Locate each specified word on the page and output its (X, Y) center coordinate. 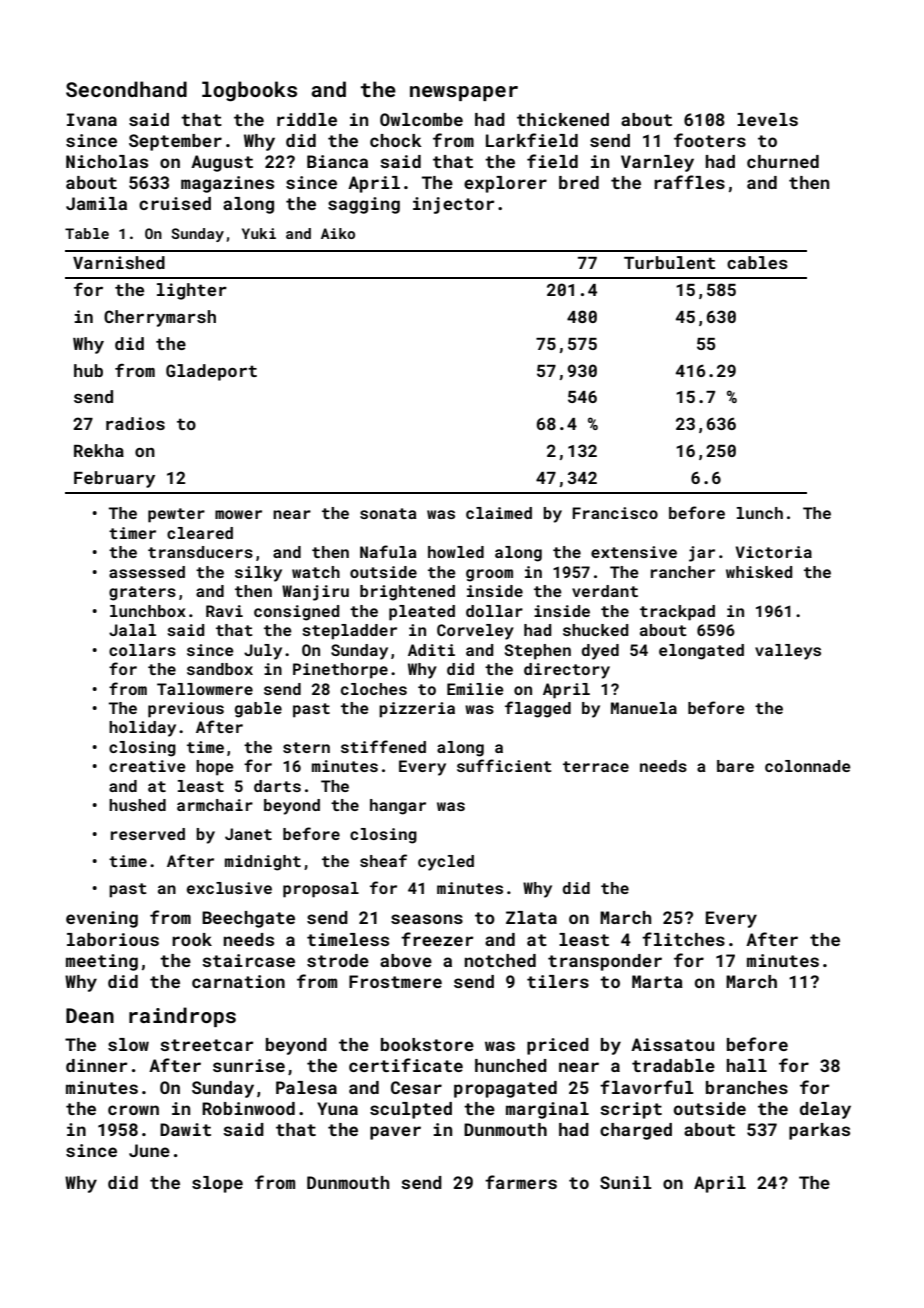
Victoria (774, 552)
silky (258, 574)
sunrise (249, 1065)
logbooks (249, 91)
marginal (547, 1110)
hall (747, 1065)
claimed (499, 513)
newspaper (464, 93)
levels (767, 119)
